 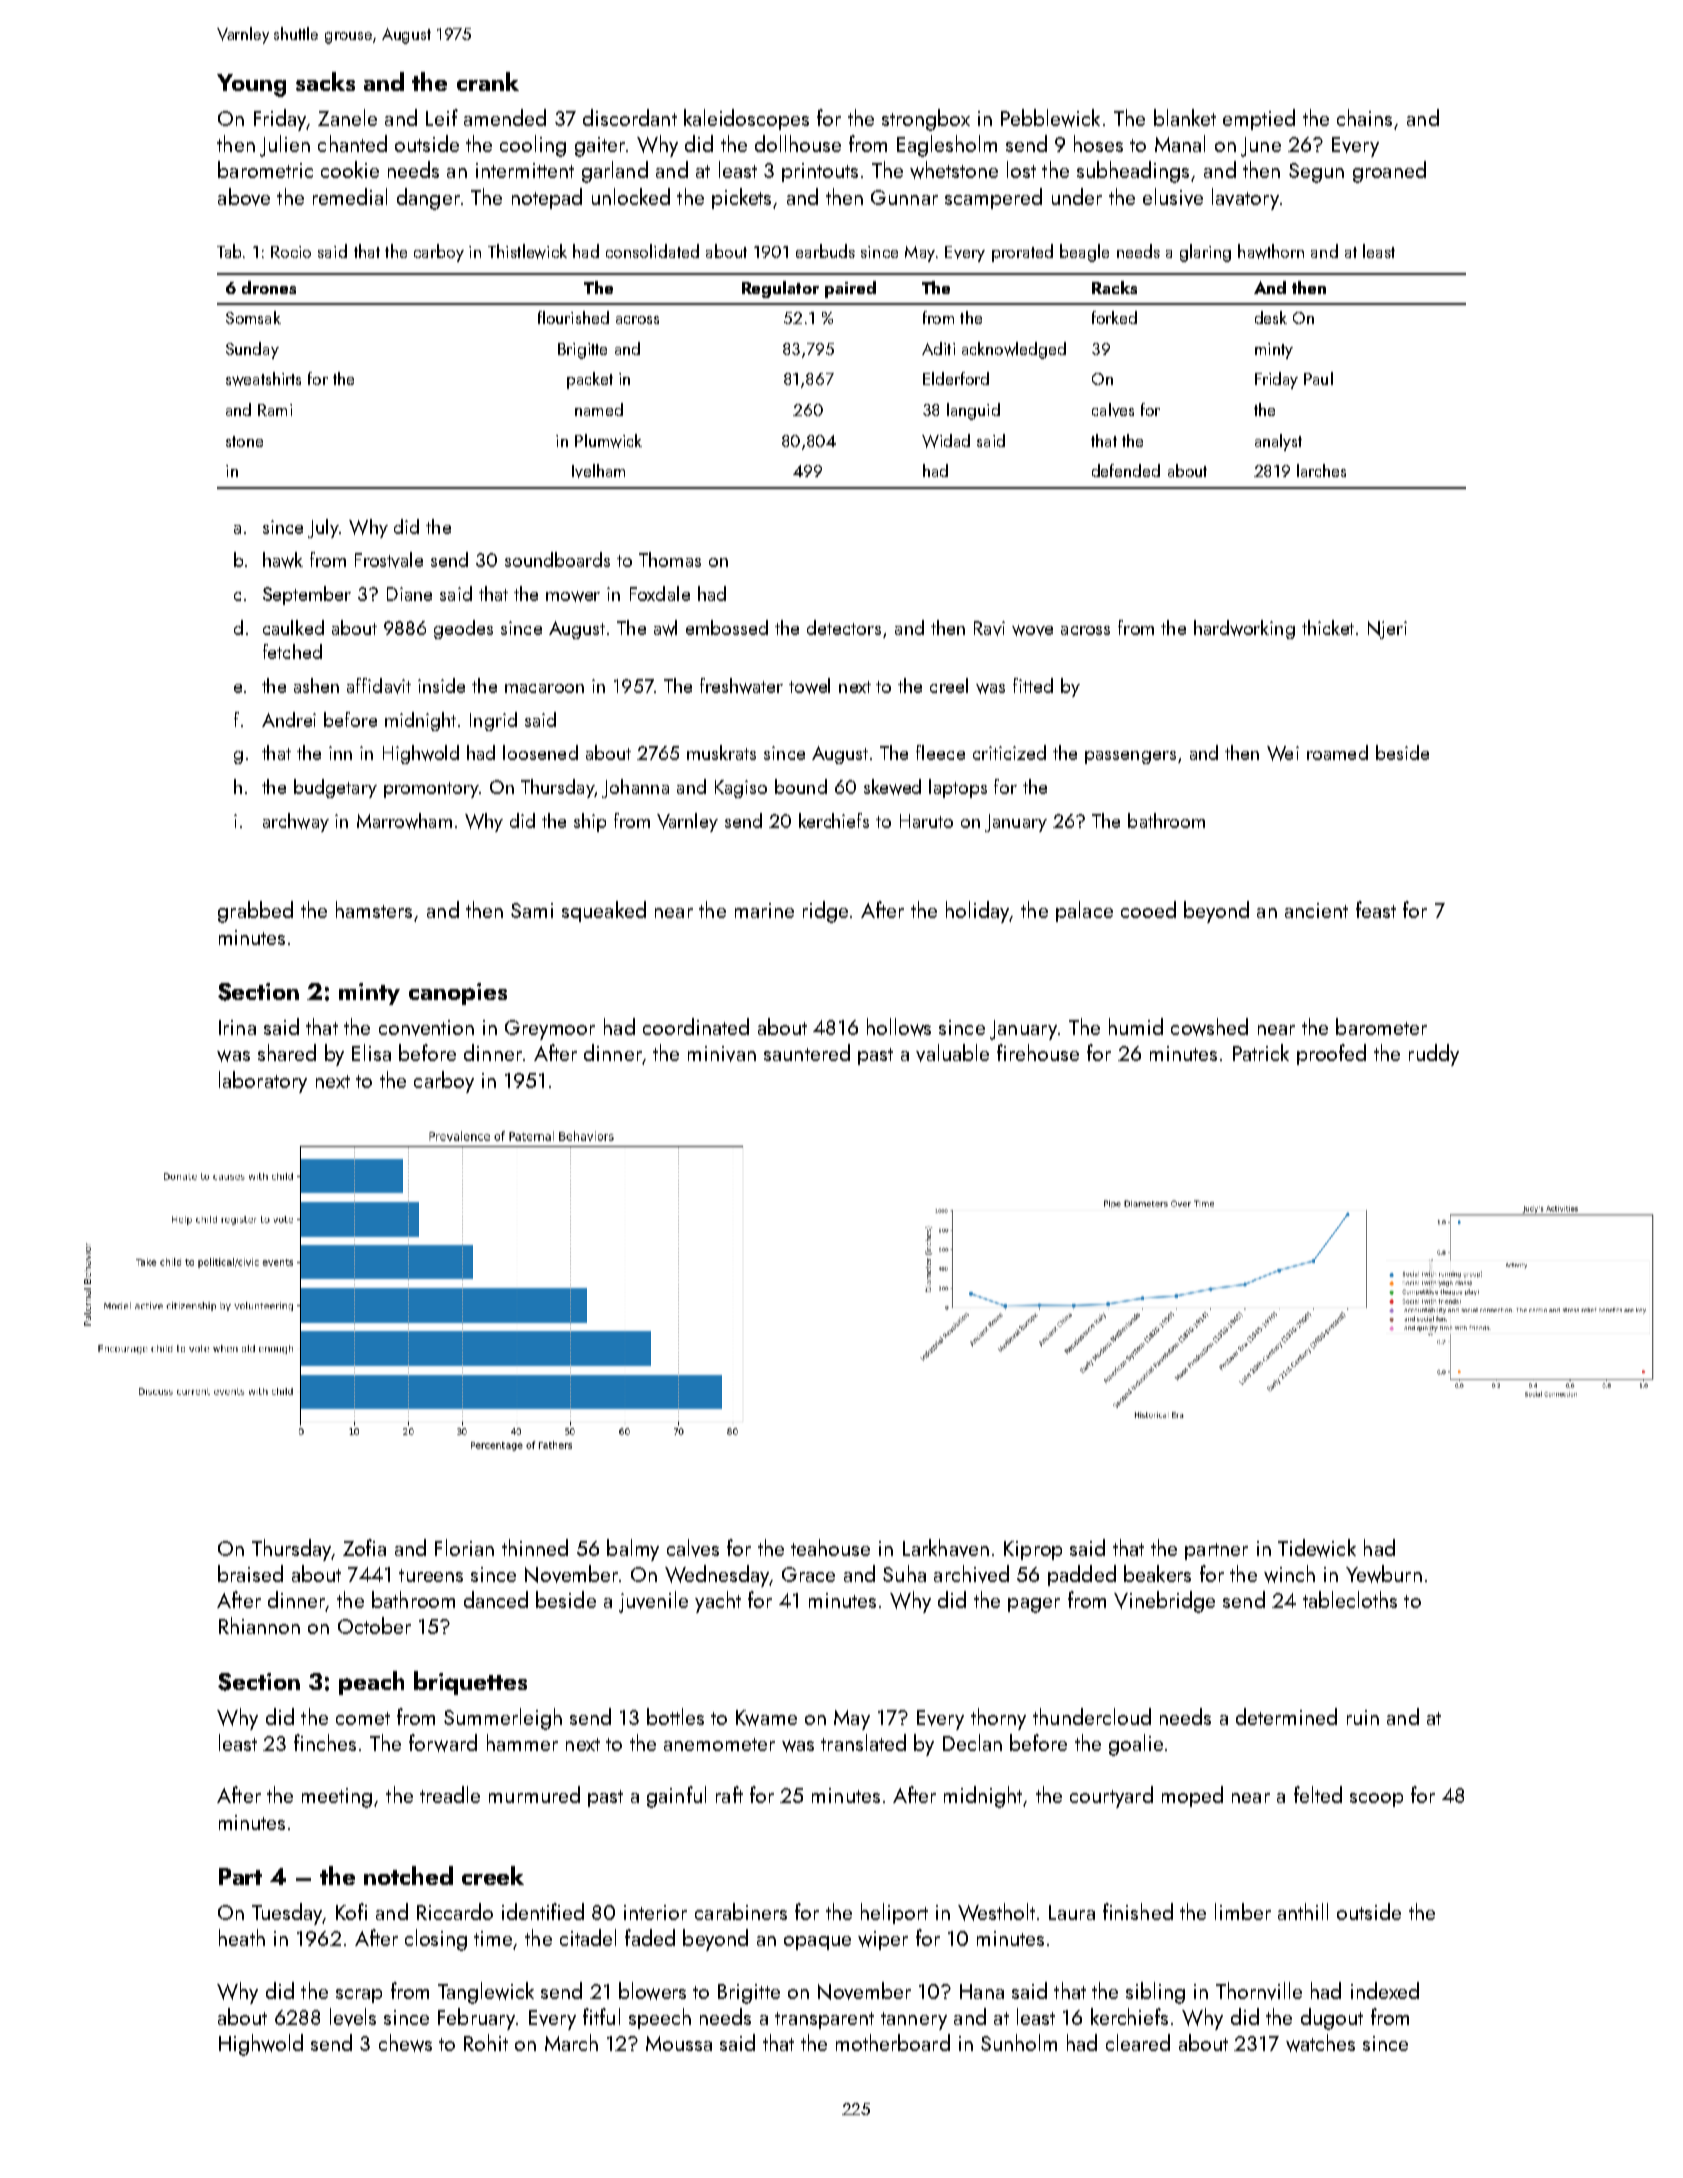 I want to click on anthill, so click(x=1303, y=1911).
